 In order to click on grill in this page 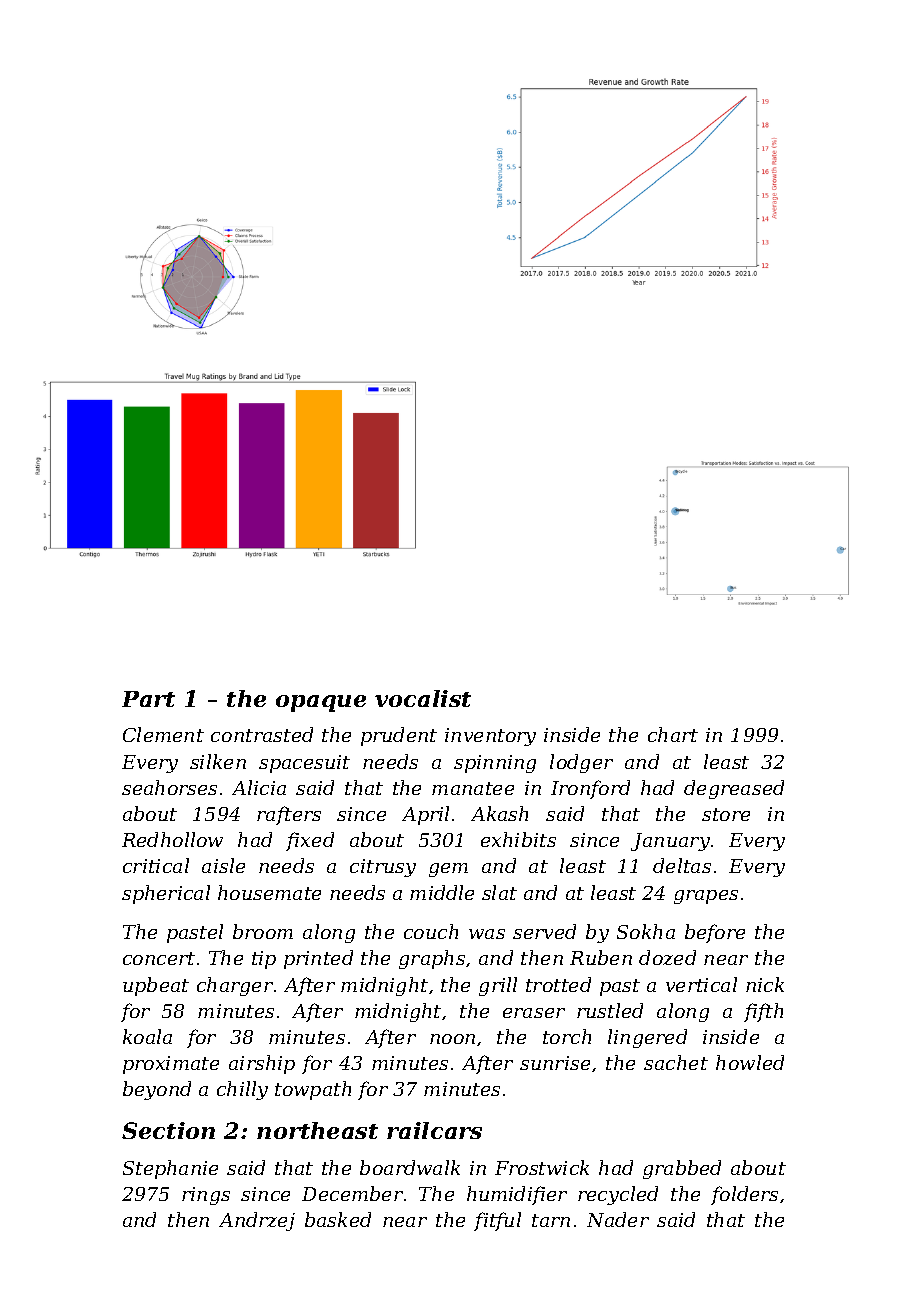, I will do `click(498, 986)`.
